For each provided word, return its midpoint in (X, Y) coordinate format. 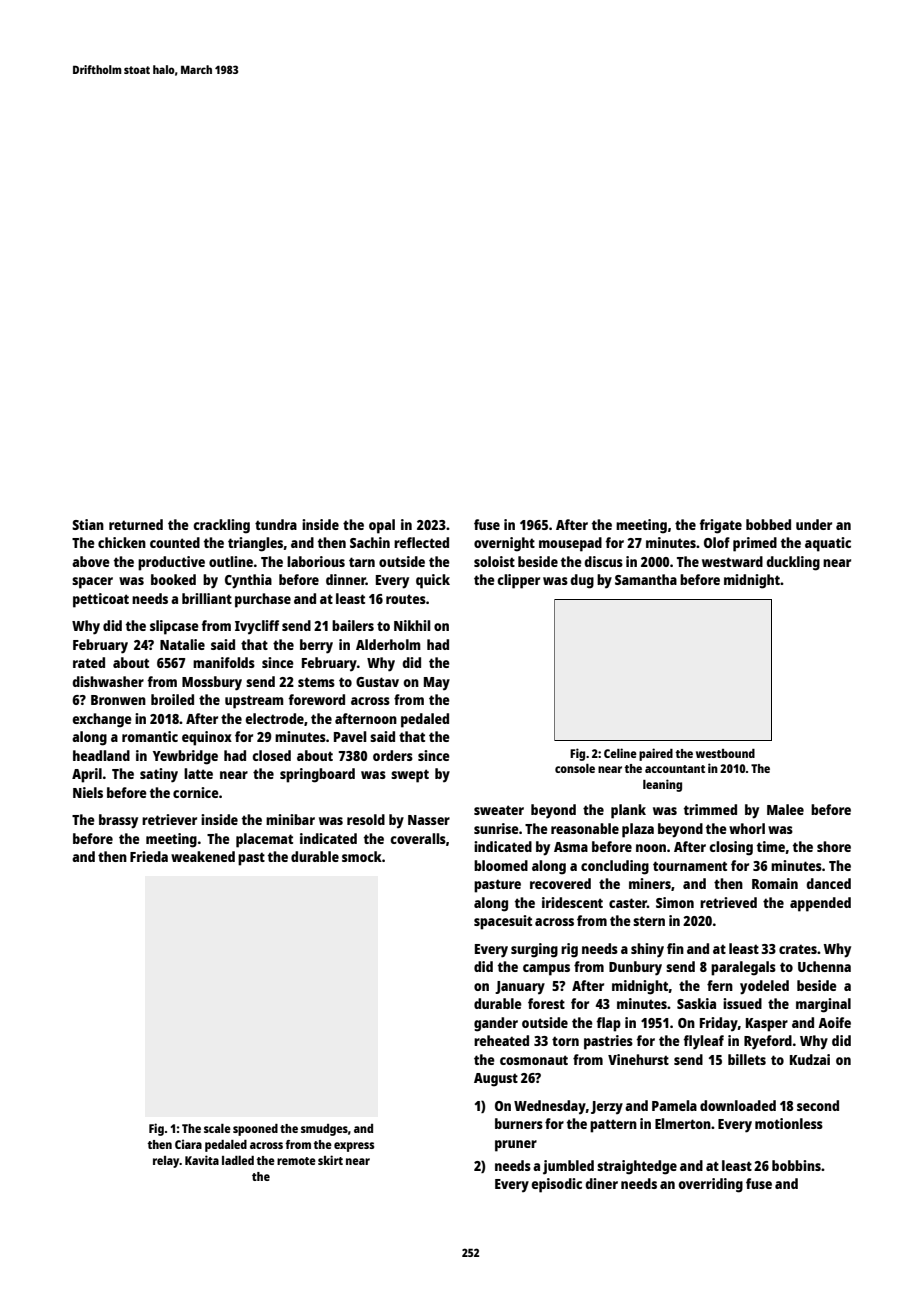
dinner (346, 579)
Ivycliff (257, 627)
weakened (203, 856)
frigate (720, 526)
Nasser (429, 820)
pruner (516, 1146)
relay (166, 1162)
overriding (710, 1185)
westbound (725, 753)
